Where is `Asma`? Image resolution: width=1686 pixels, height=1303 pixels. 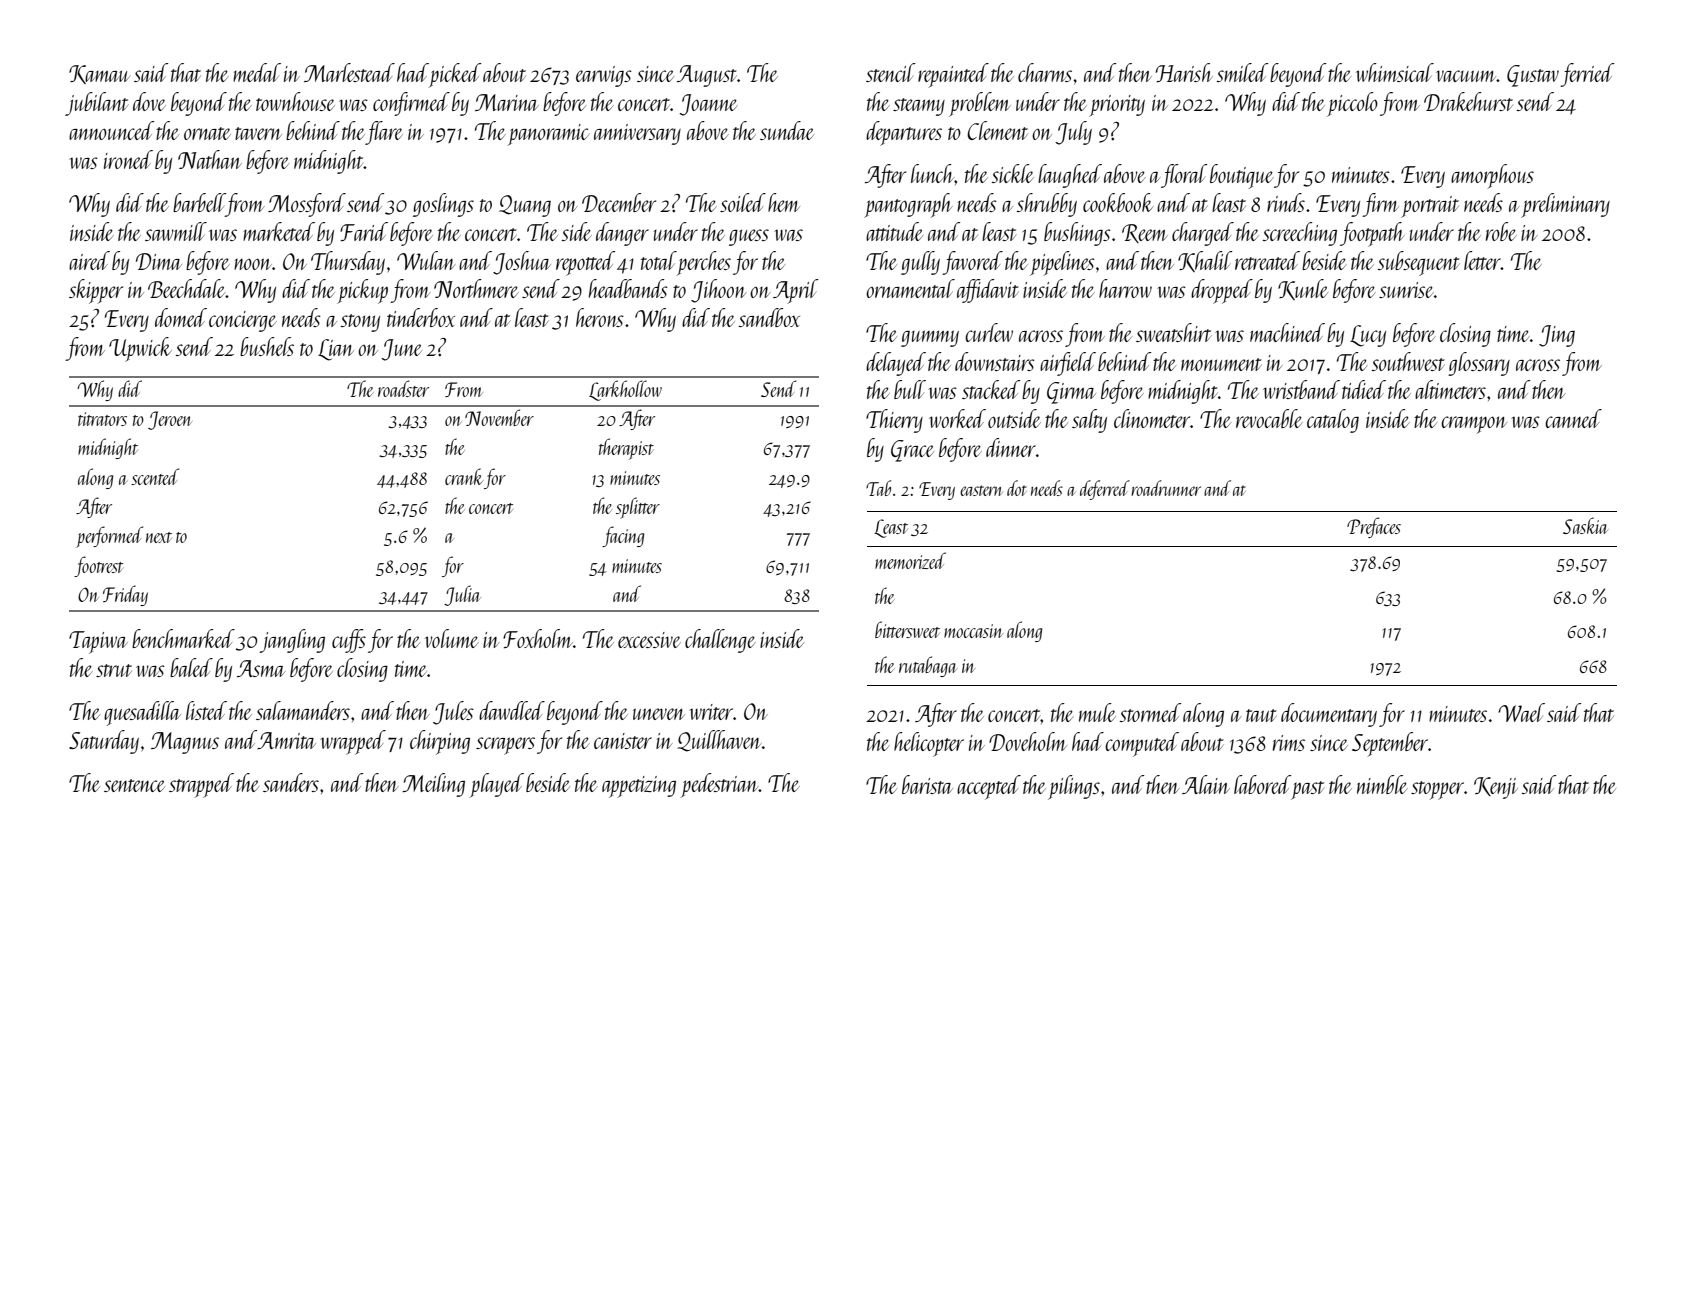 Asma is located at coordinates (261, 668).
